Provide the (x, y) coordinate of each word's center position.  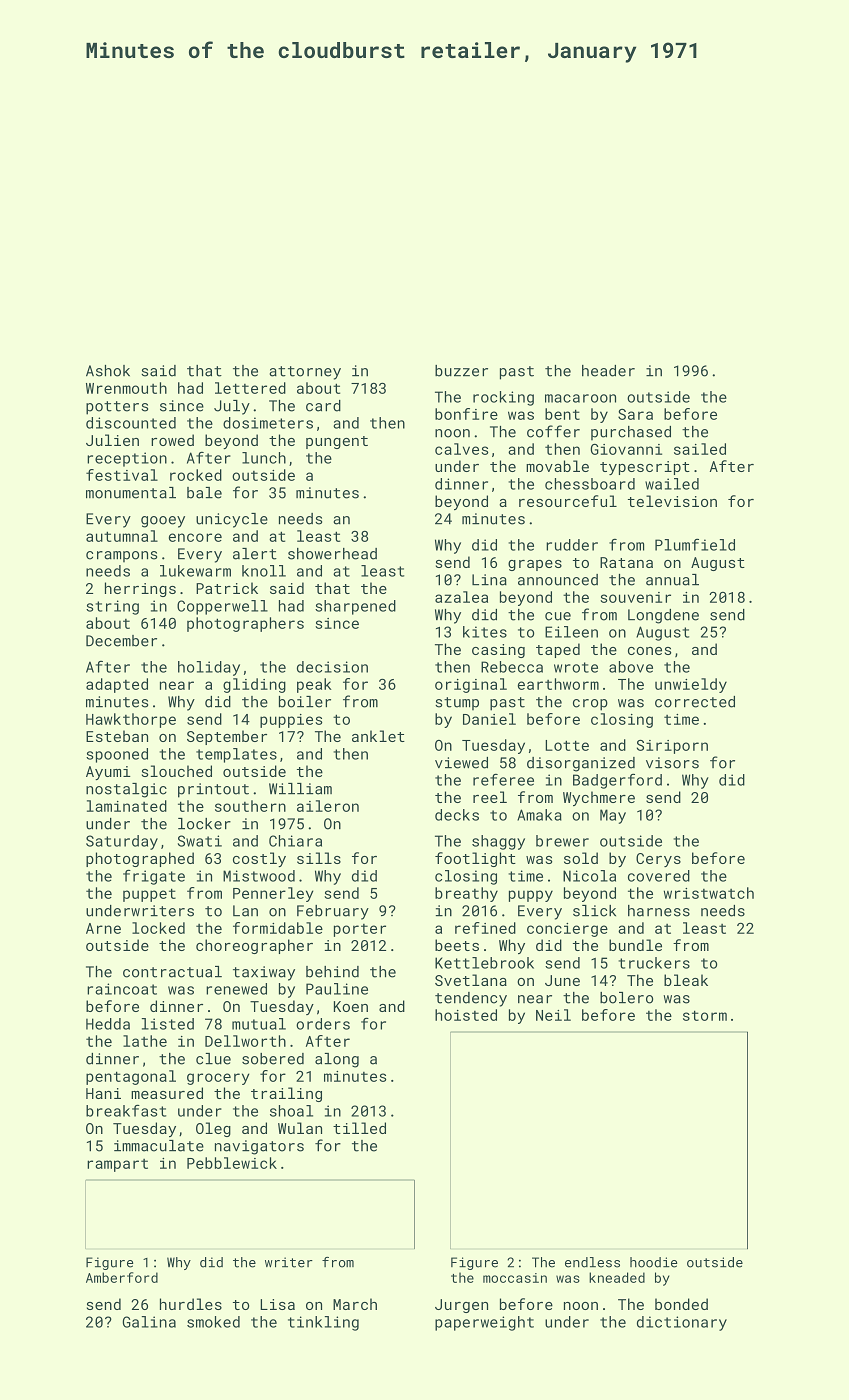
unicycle (232, 520)
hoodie (653, 1262)
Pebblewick (232, 1163)
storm (705, 1015)
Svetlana (471, 980)
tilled (359, 1128)
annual (672, 580)
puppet (149, 895)
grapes (535, 565)
